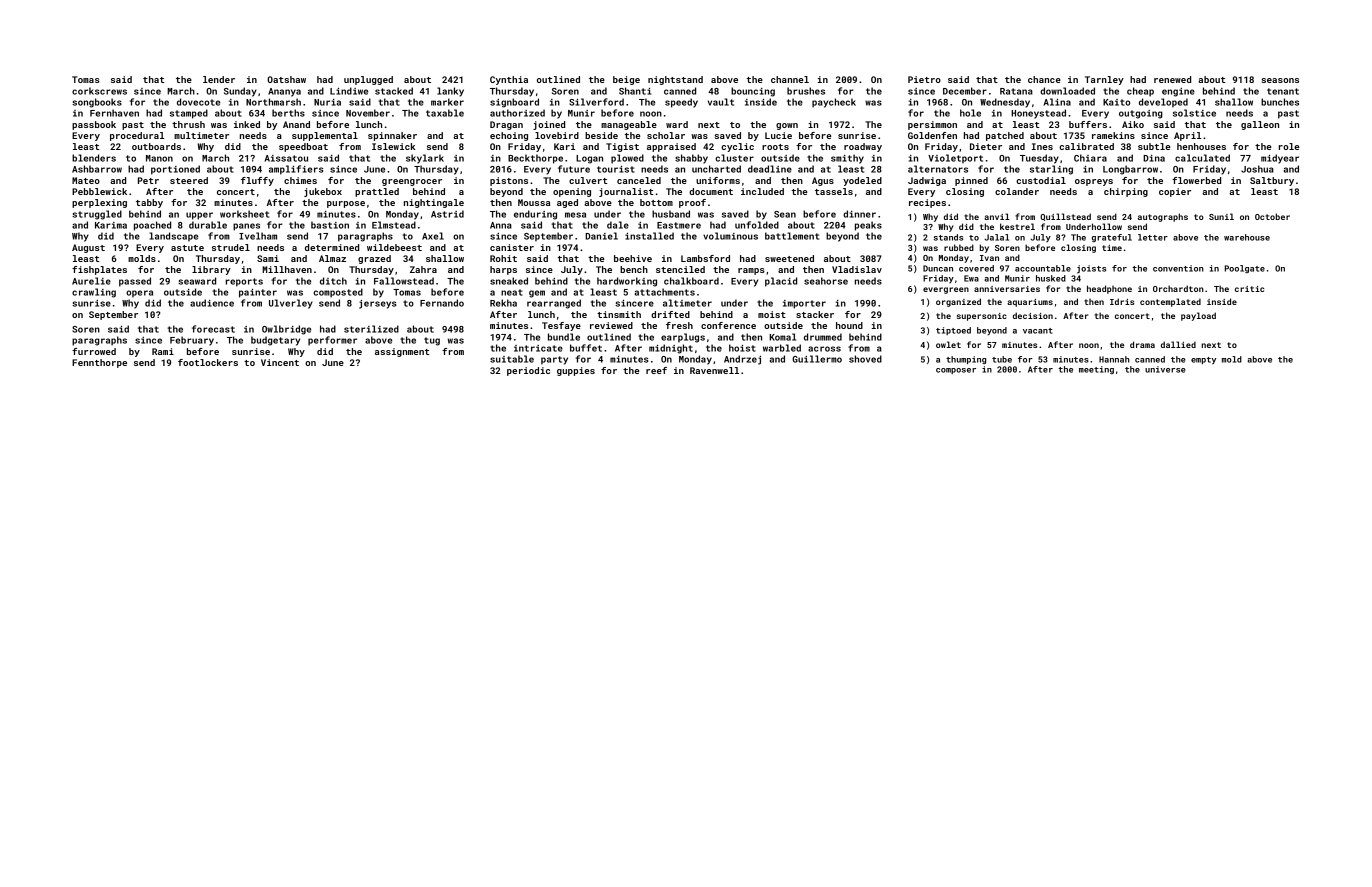  What do you see at coordinates (787, 126) in the document?
I see `gown` at bounding box center [787, 126].
